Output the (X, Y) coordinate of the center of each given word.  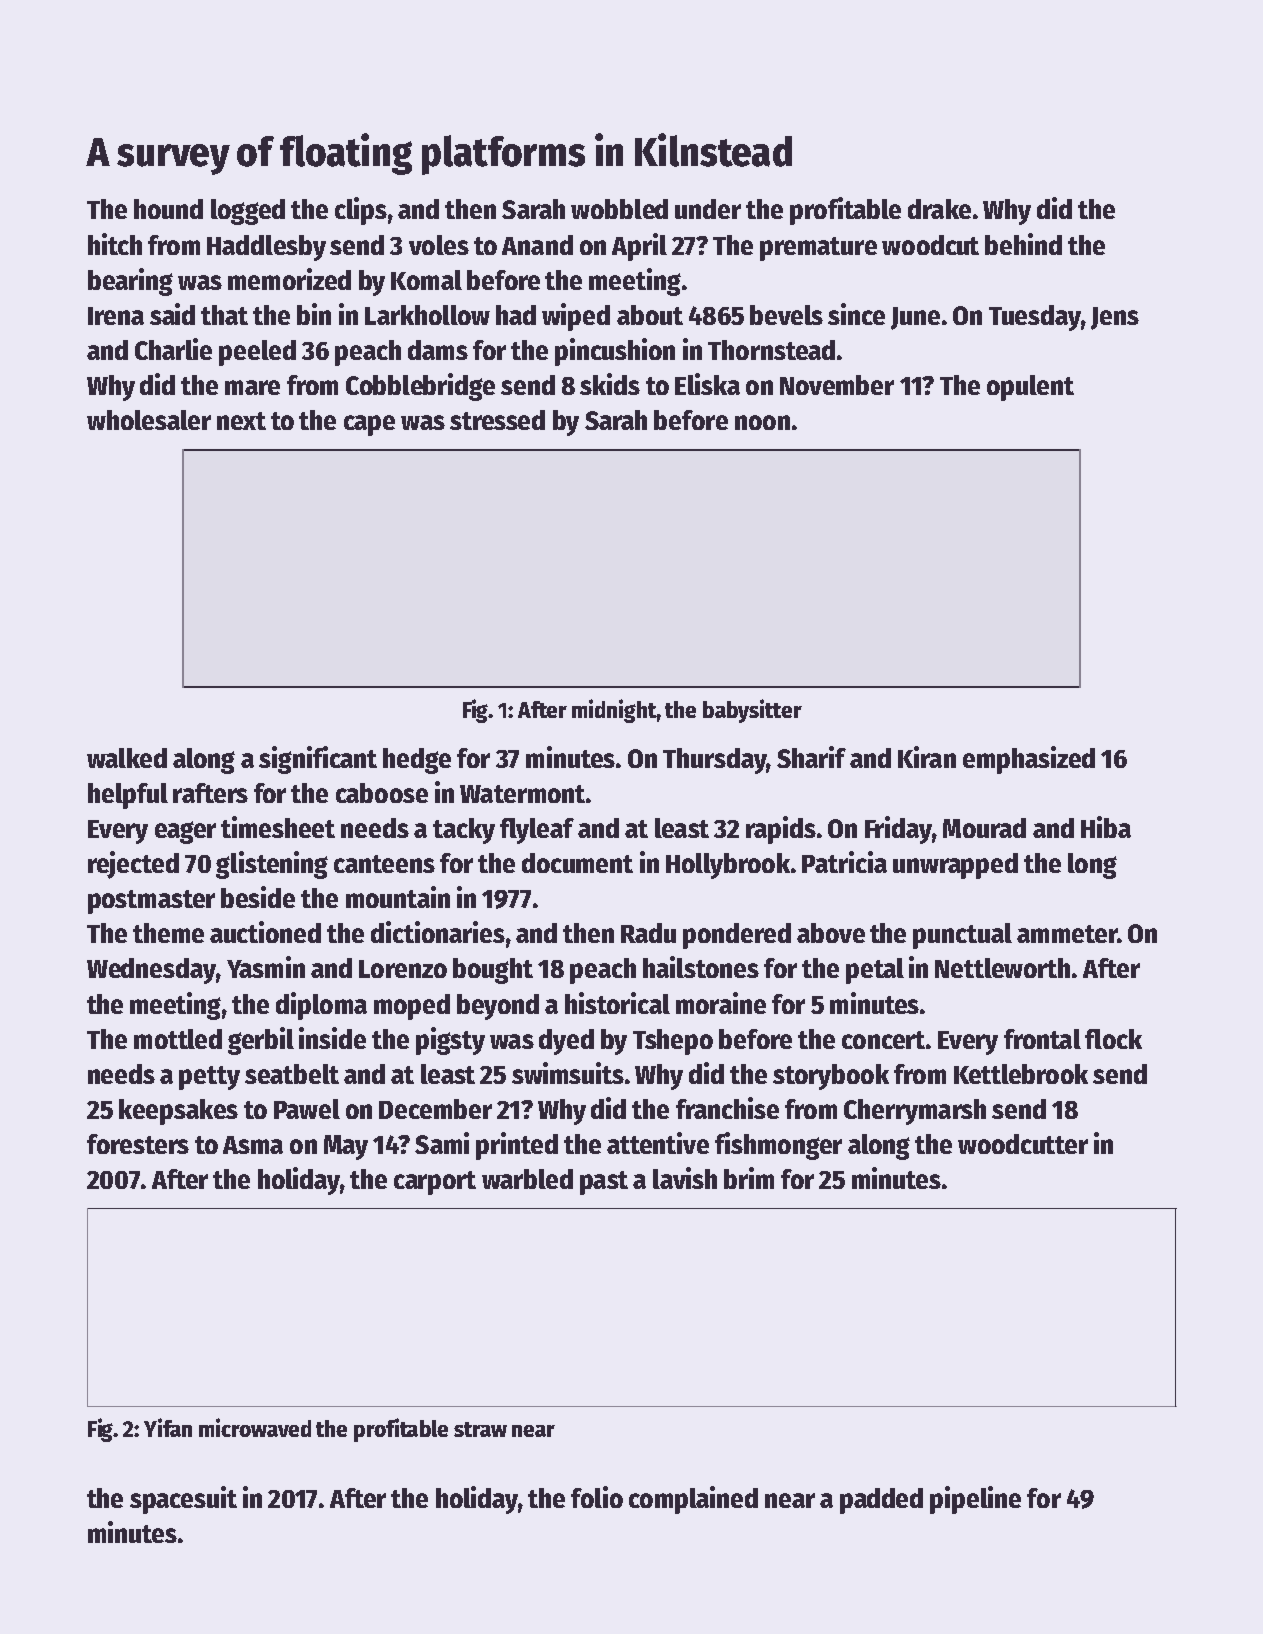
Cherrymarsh (915, 1112)
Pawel (307, 1109)
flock (1113, 1039)
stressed (497, 420)
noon (762, 422)
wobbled (619, 209)
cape (369, 425)
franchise (727, 1108)
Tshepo (673, 1042)
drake (939, 209)
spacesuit (183, 1500)
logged (248, 212)
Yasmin (266, 967)
